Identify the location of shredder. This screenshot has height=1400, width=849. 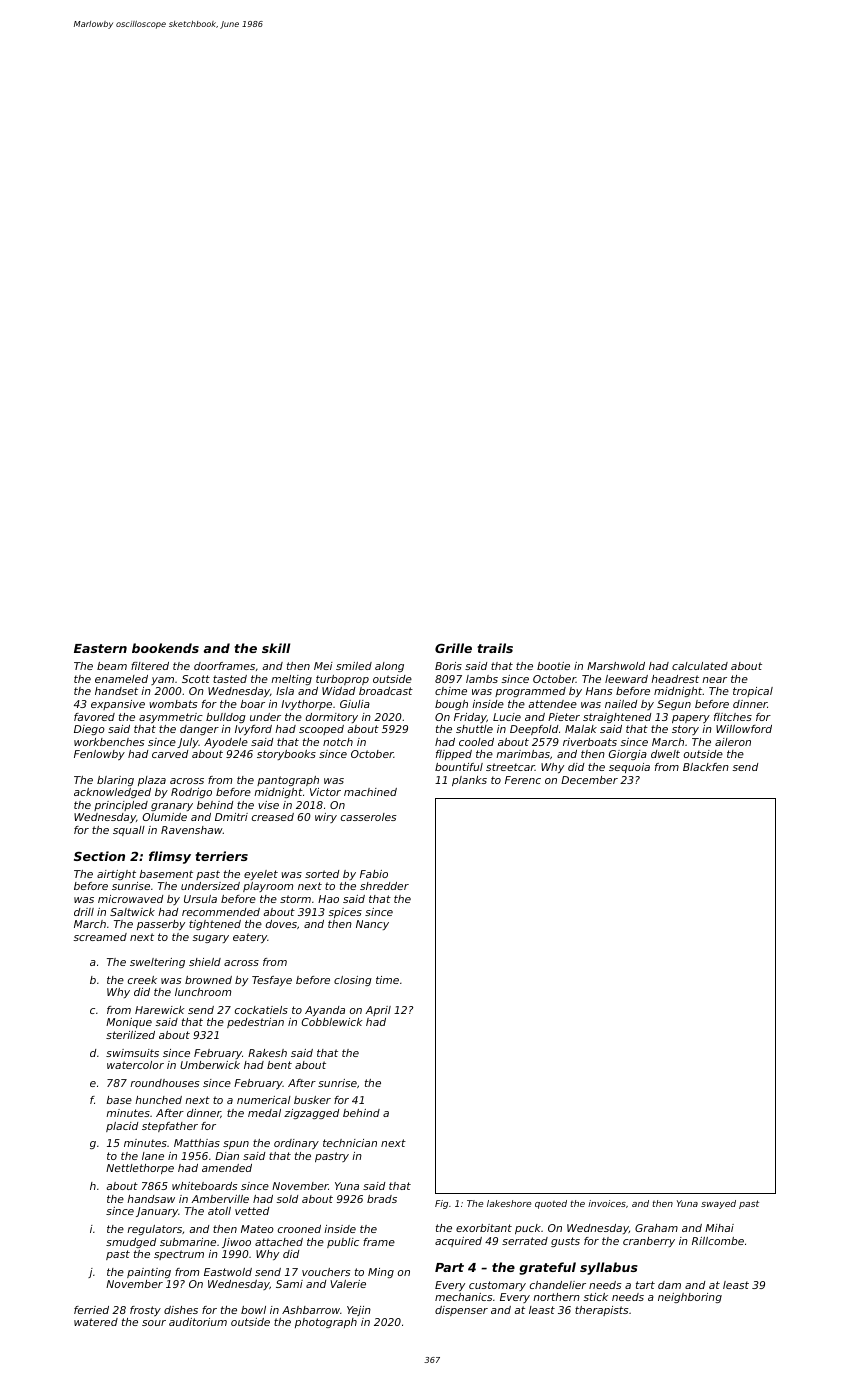
(384, 886).
